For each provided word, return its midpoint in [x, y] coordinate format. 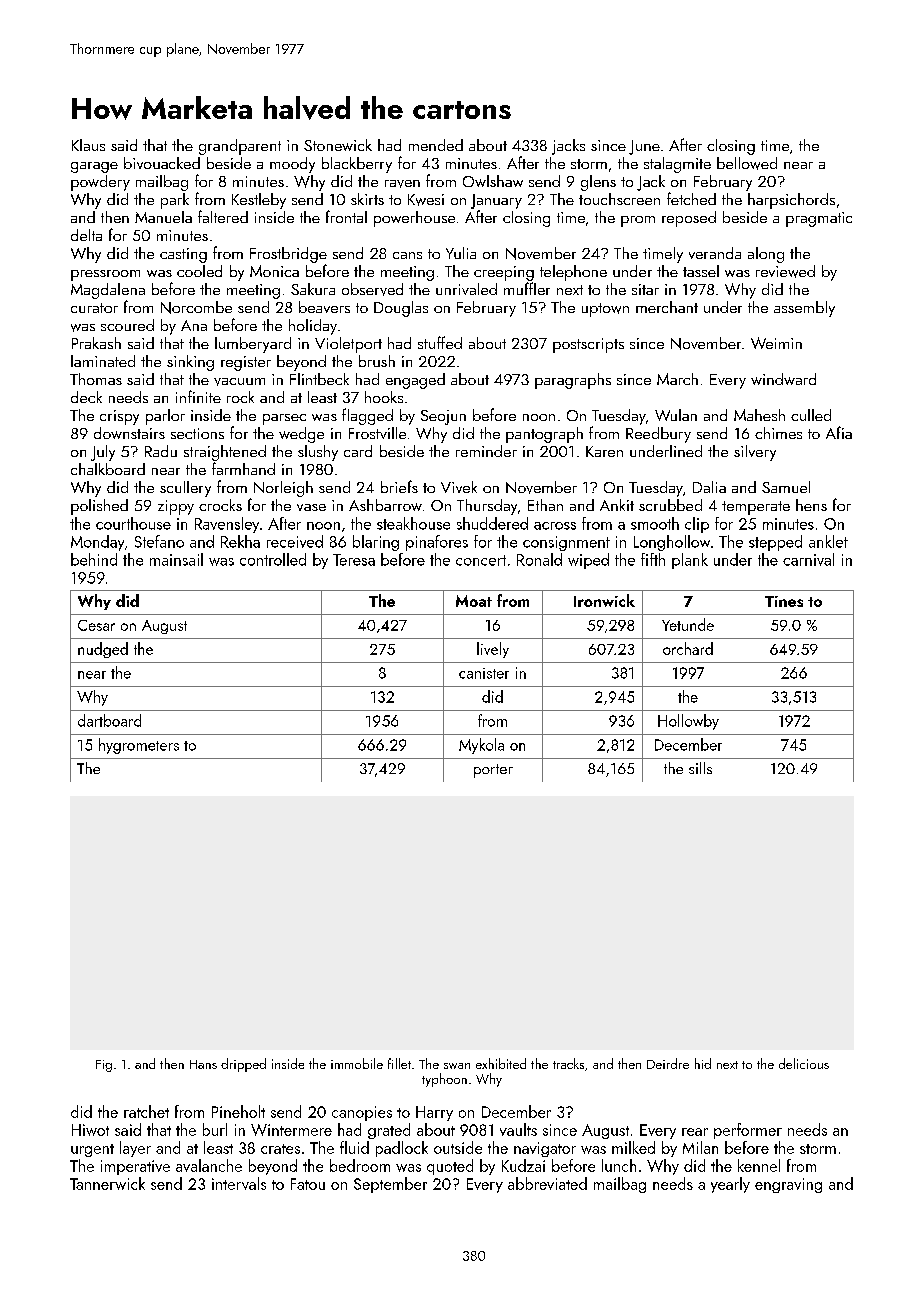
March [677, 379]
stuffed [440, 342]
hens [811, 505]
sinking [190, 363]
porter [493, 771]
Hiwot [90, 1130]
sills [700, 768]
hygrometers [139, 746]
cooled [199, 271]
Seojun [443, 417]
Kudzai [523, 1165]
